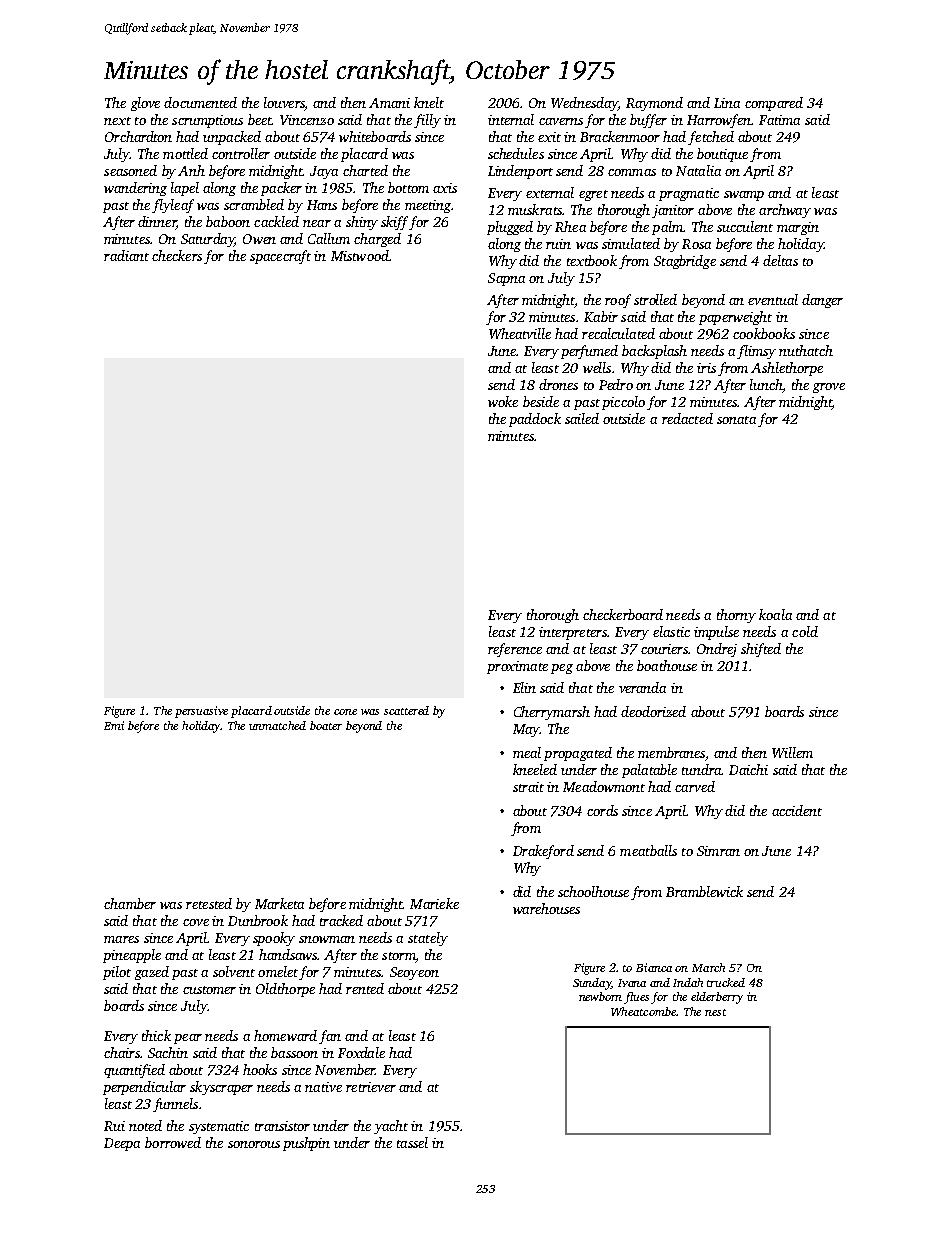 The width and height of the screenshot is (952, 1233). I want to click on deltas, so click(780, 260).
